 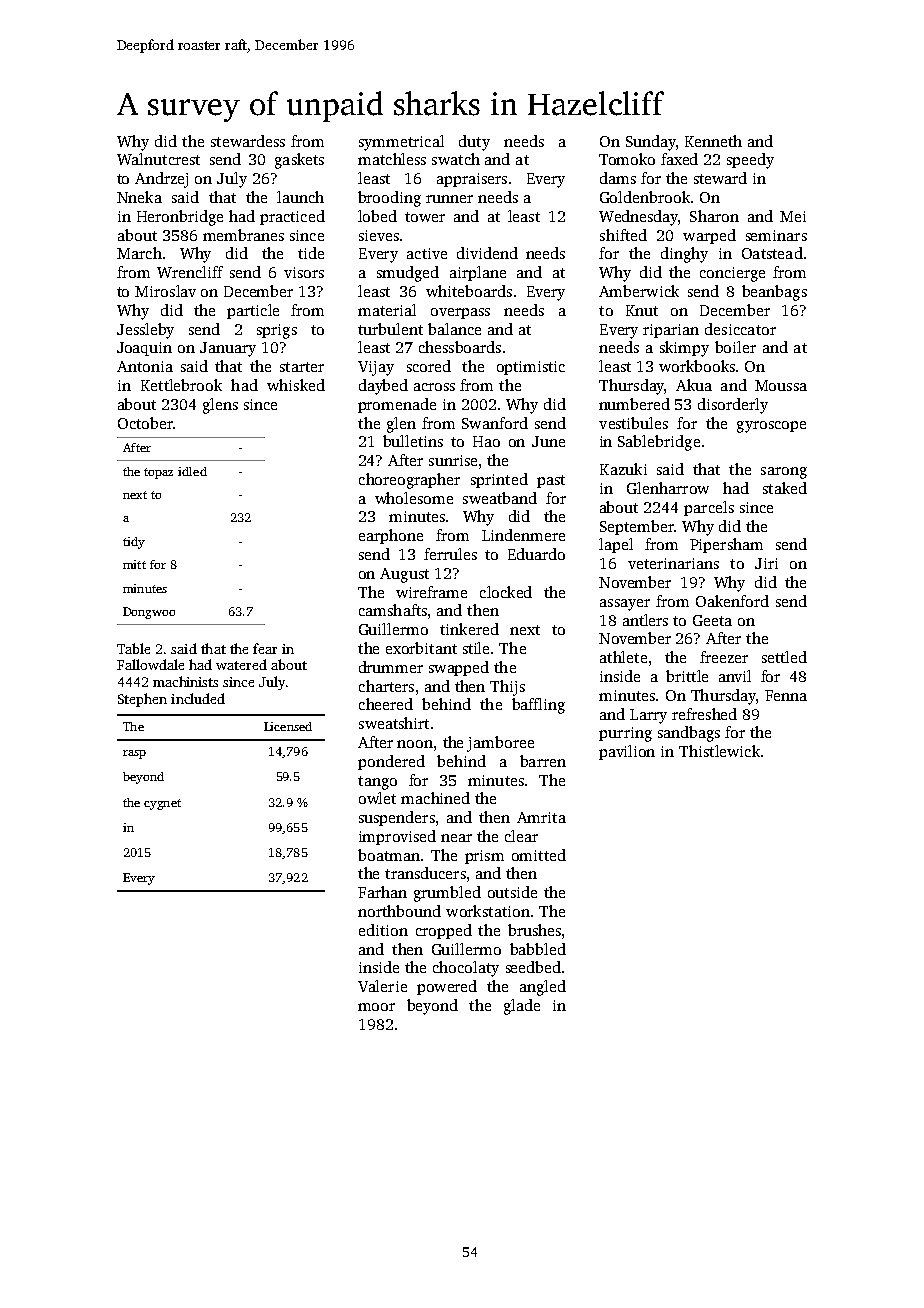 I want to click on seminars, so click(x=776, y=235).
